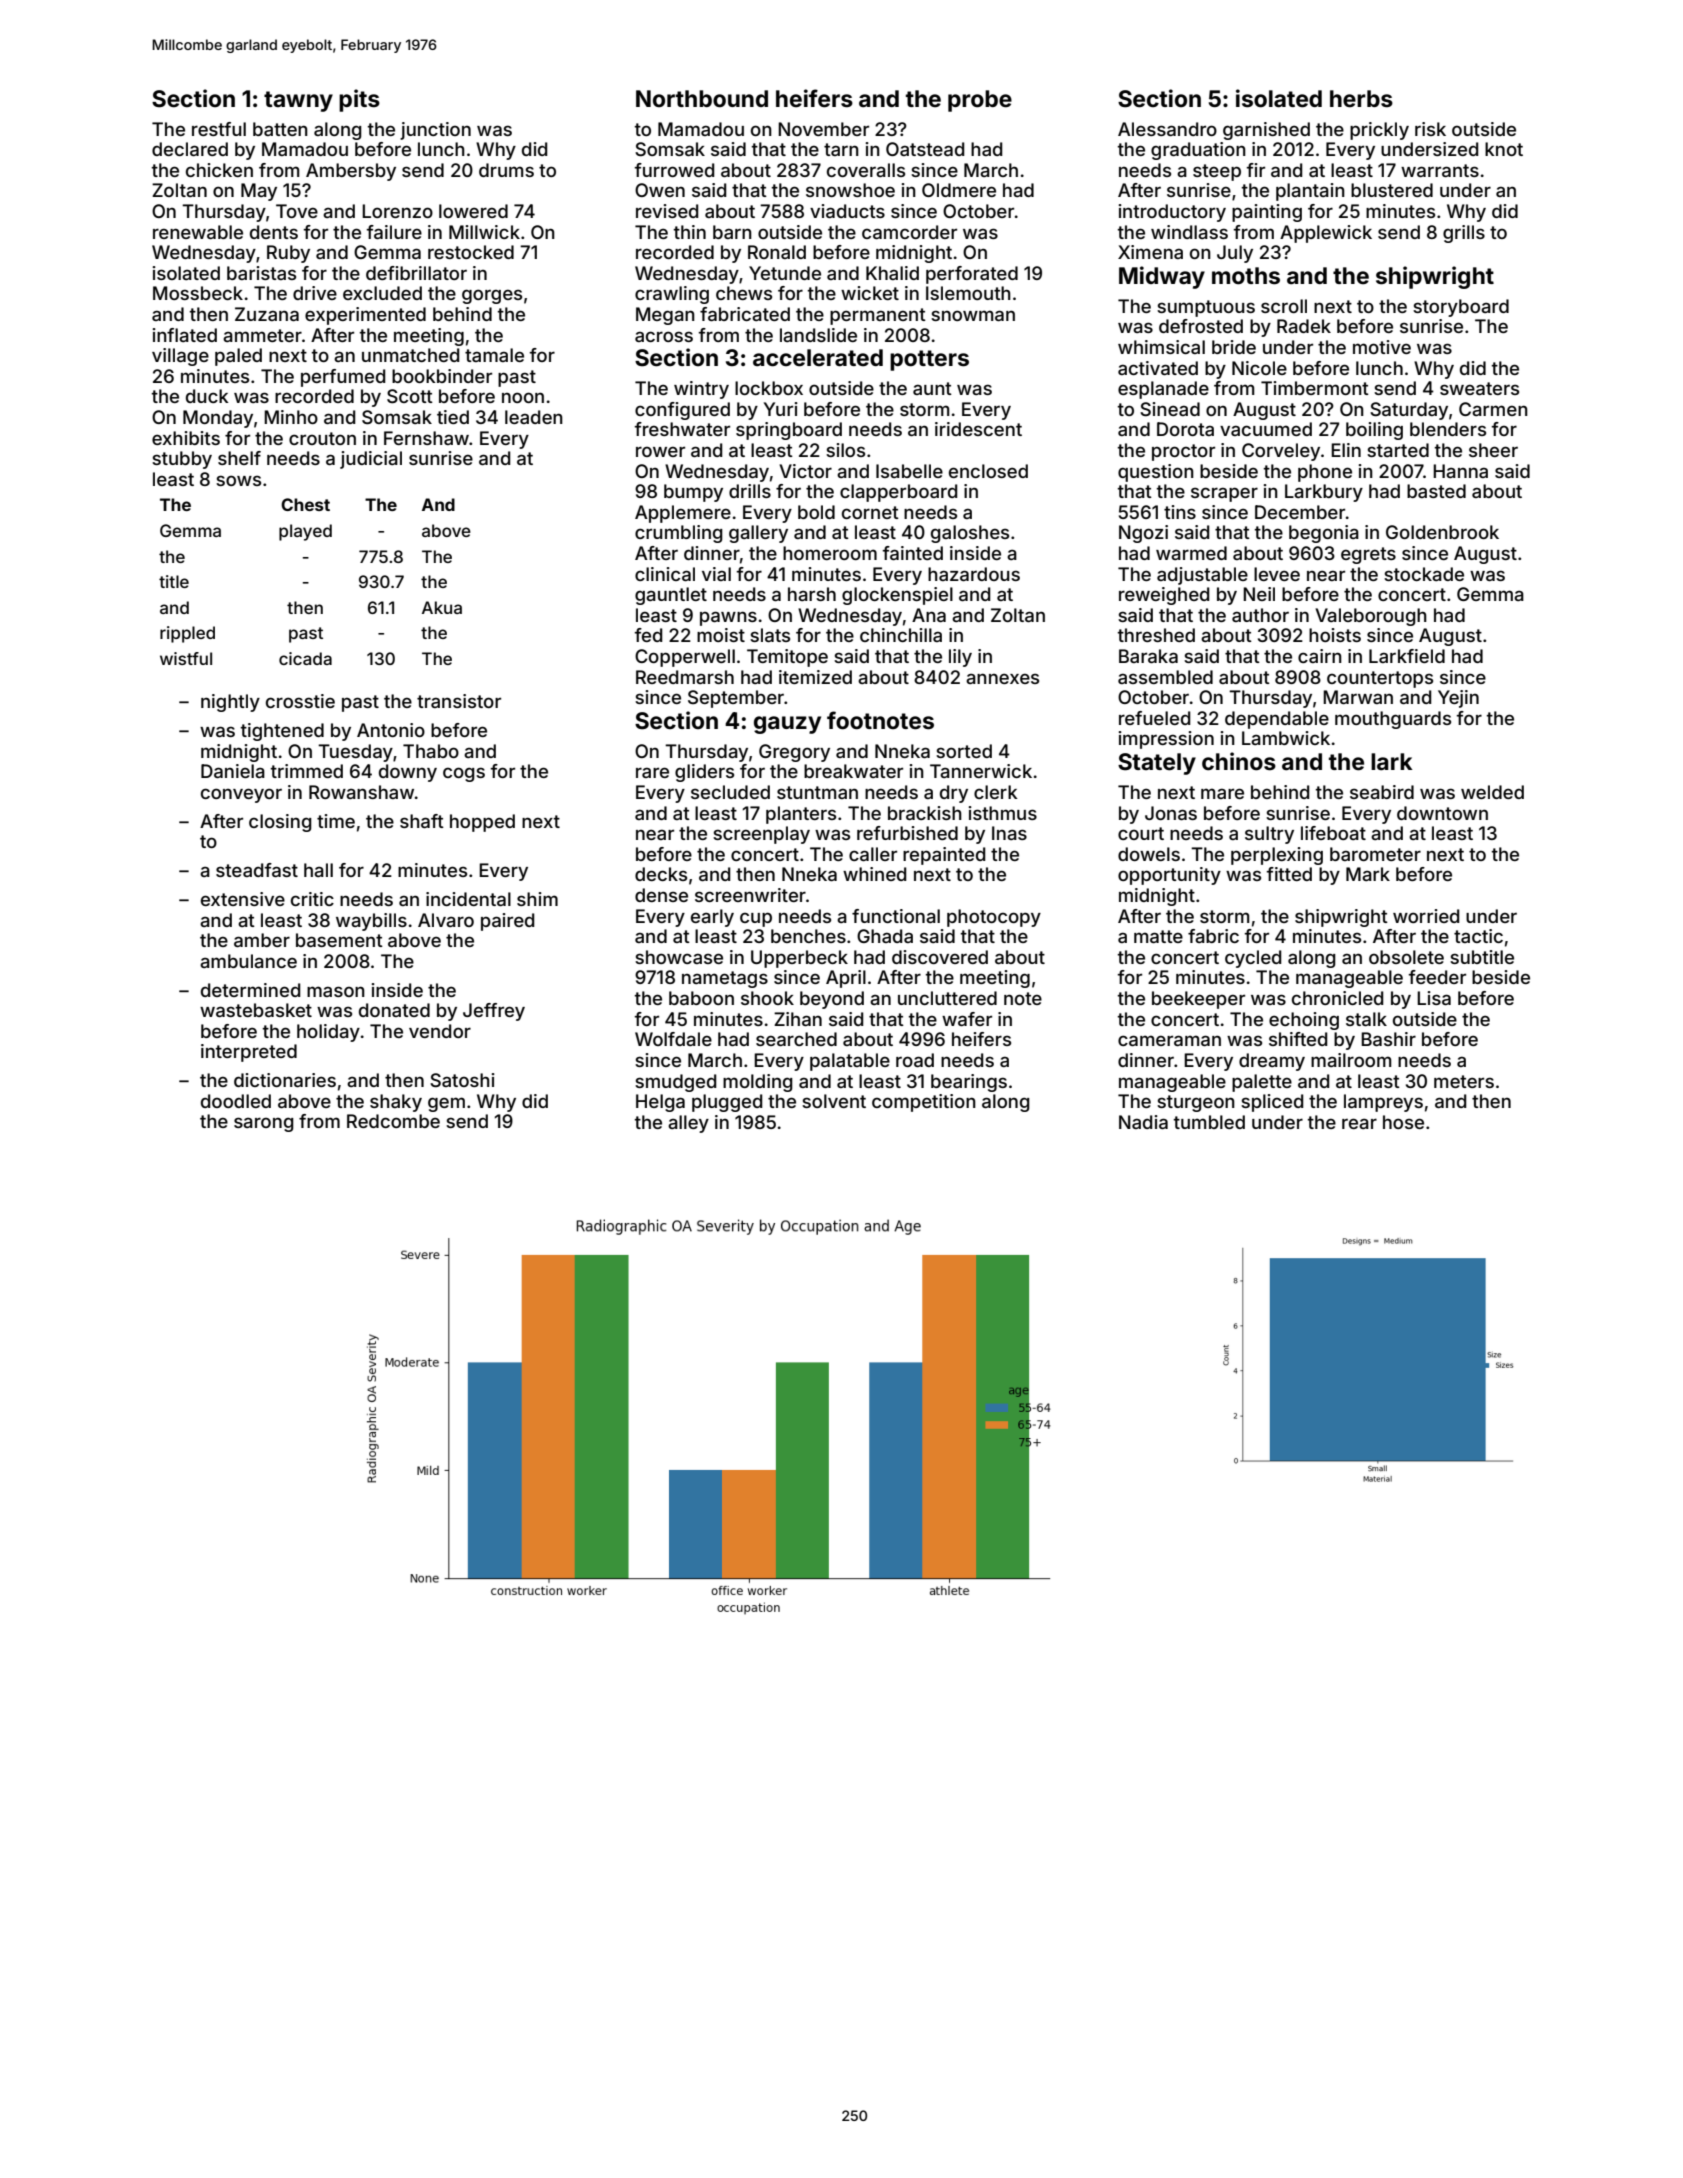  Describe the element at coordinates (988, 471) in the image. I see `enclosed` at that location.
